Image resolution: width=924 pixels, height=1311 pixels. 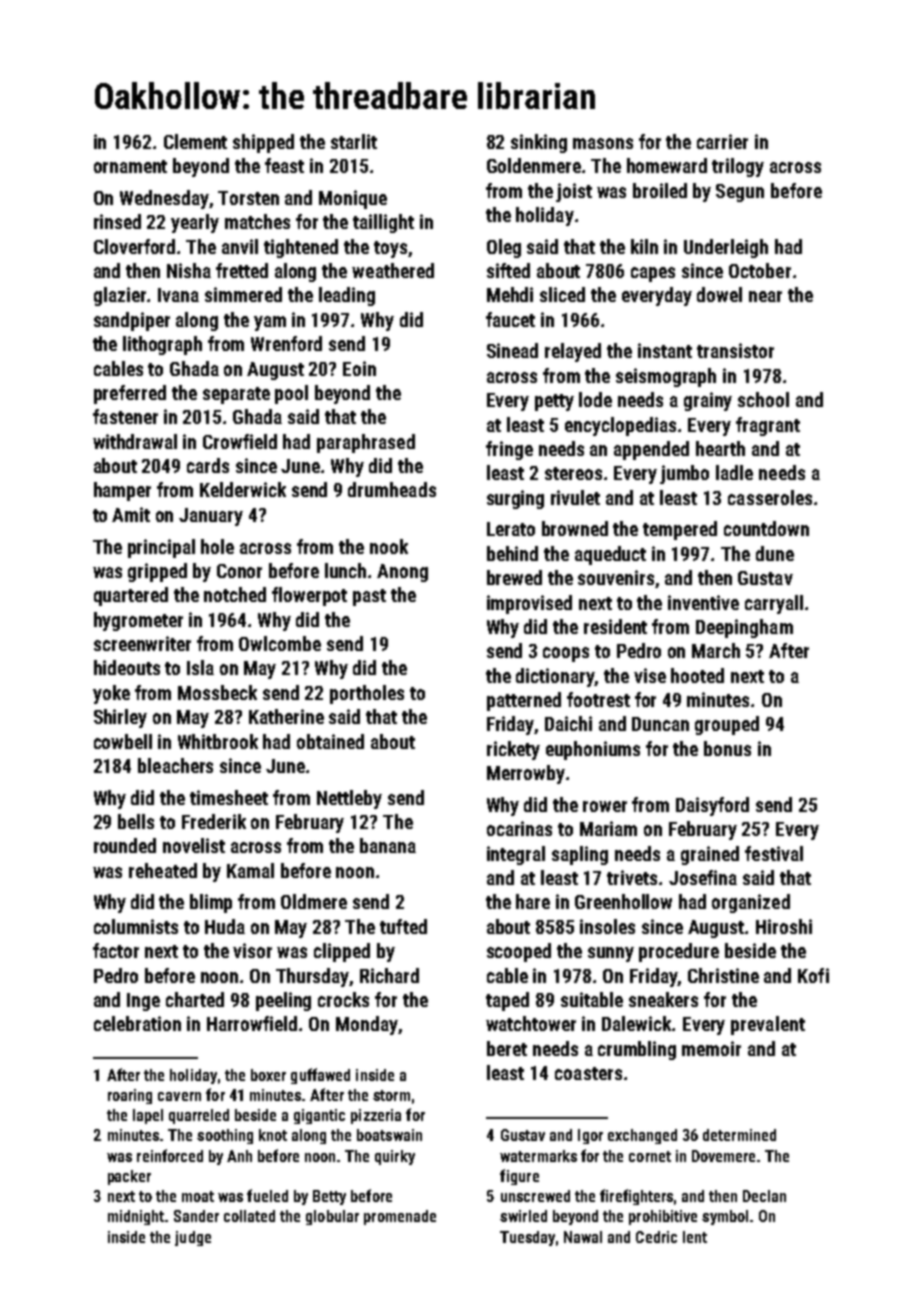 I want to click on sapling, so click(x=580, y=855).
